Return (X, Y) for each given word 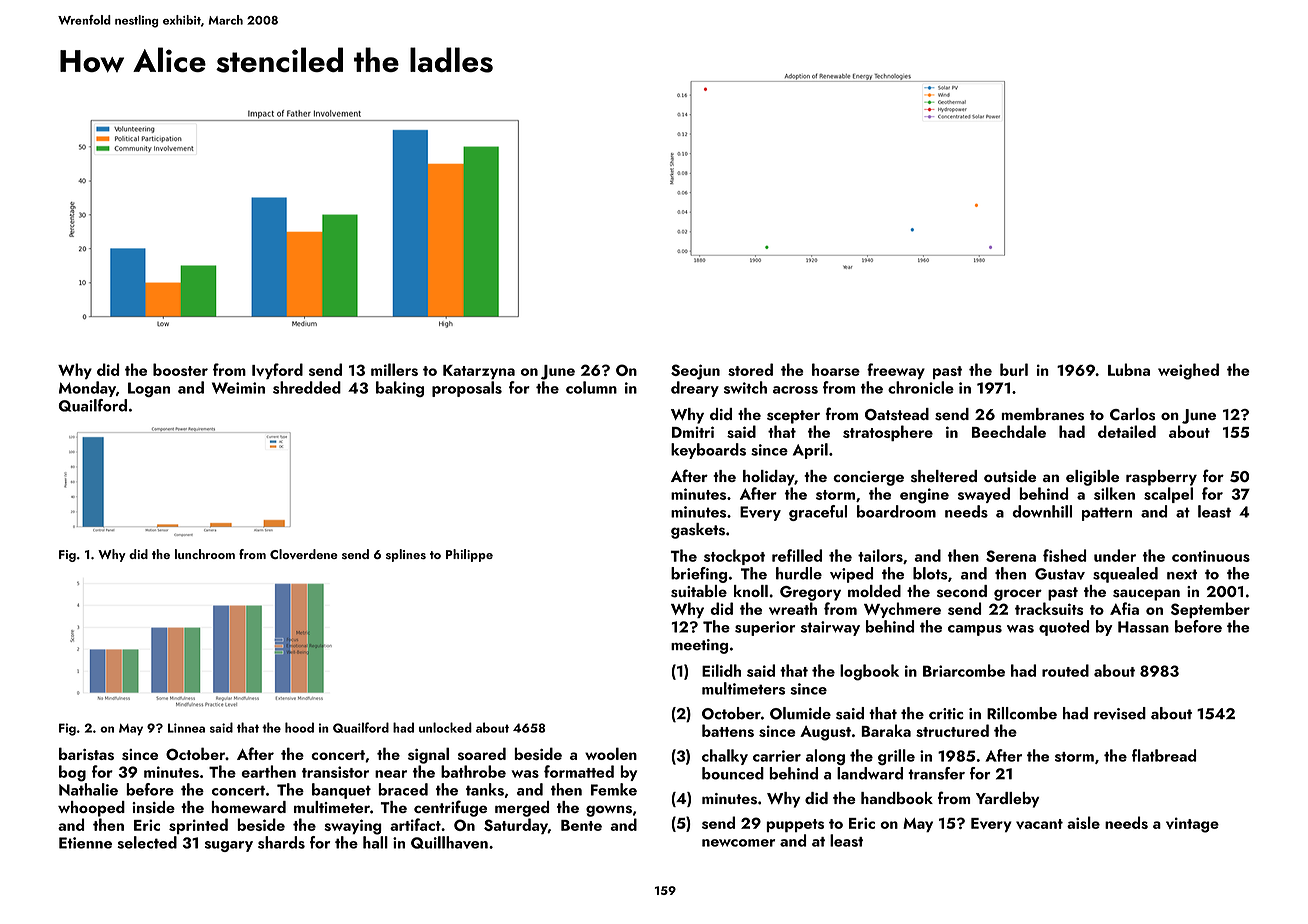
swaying (353, 827)
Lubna (1129, 369)
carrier (777, 756)
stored (750, 369)
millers (394, 369)
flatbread (1164, 755)
